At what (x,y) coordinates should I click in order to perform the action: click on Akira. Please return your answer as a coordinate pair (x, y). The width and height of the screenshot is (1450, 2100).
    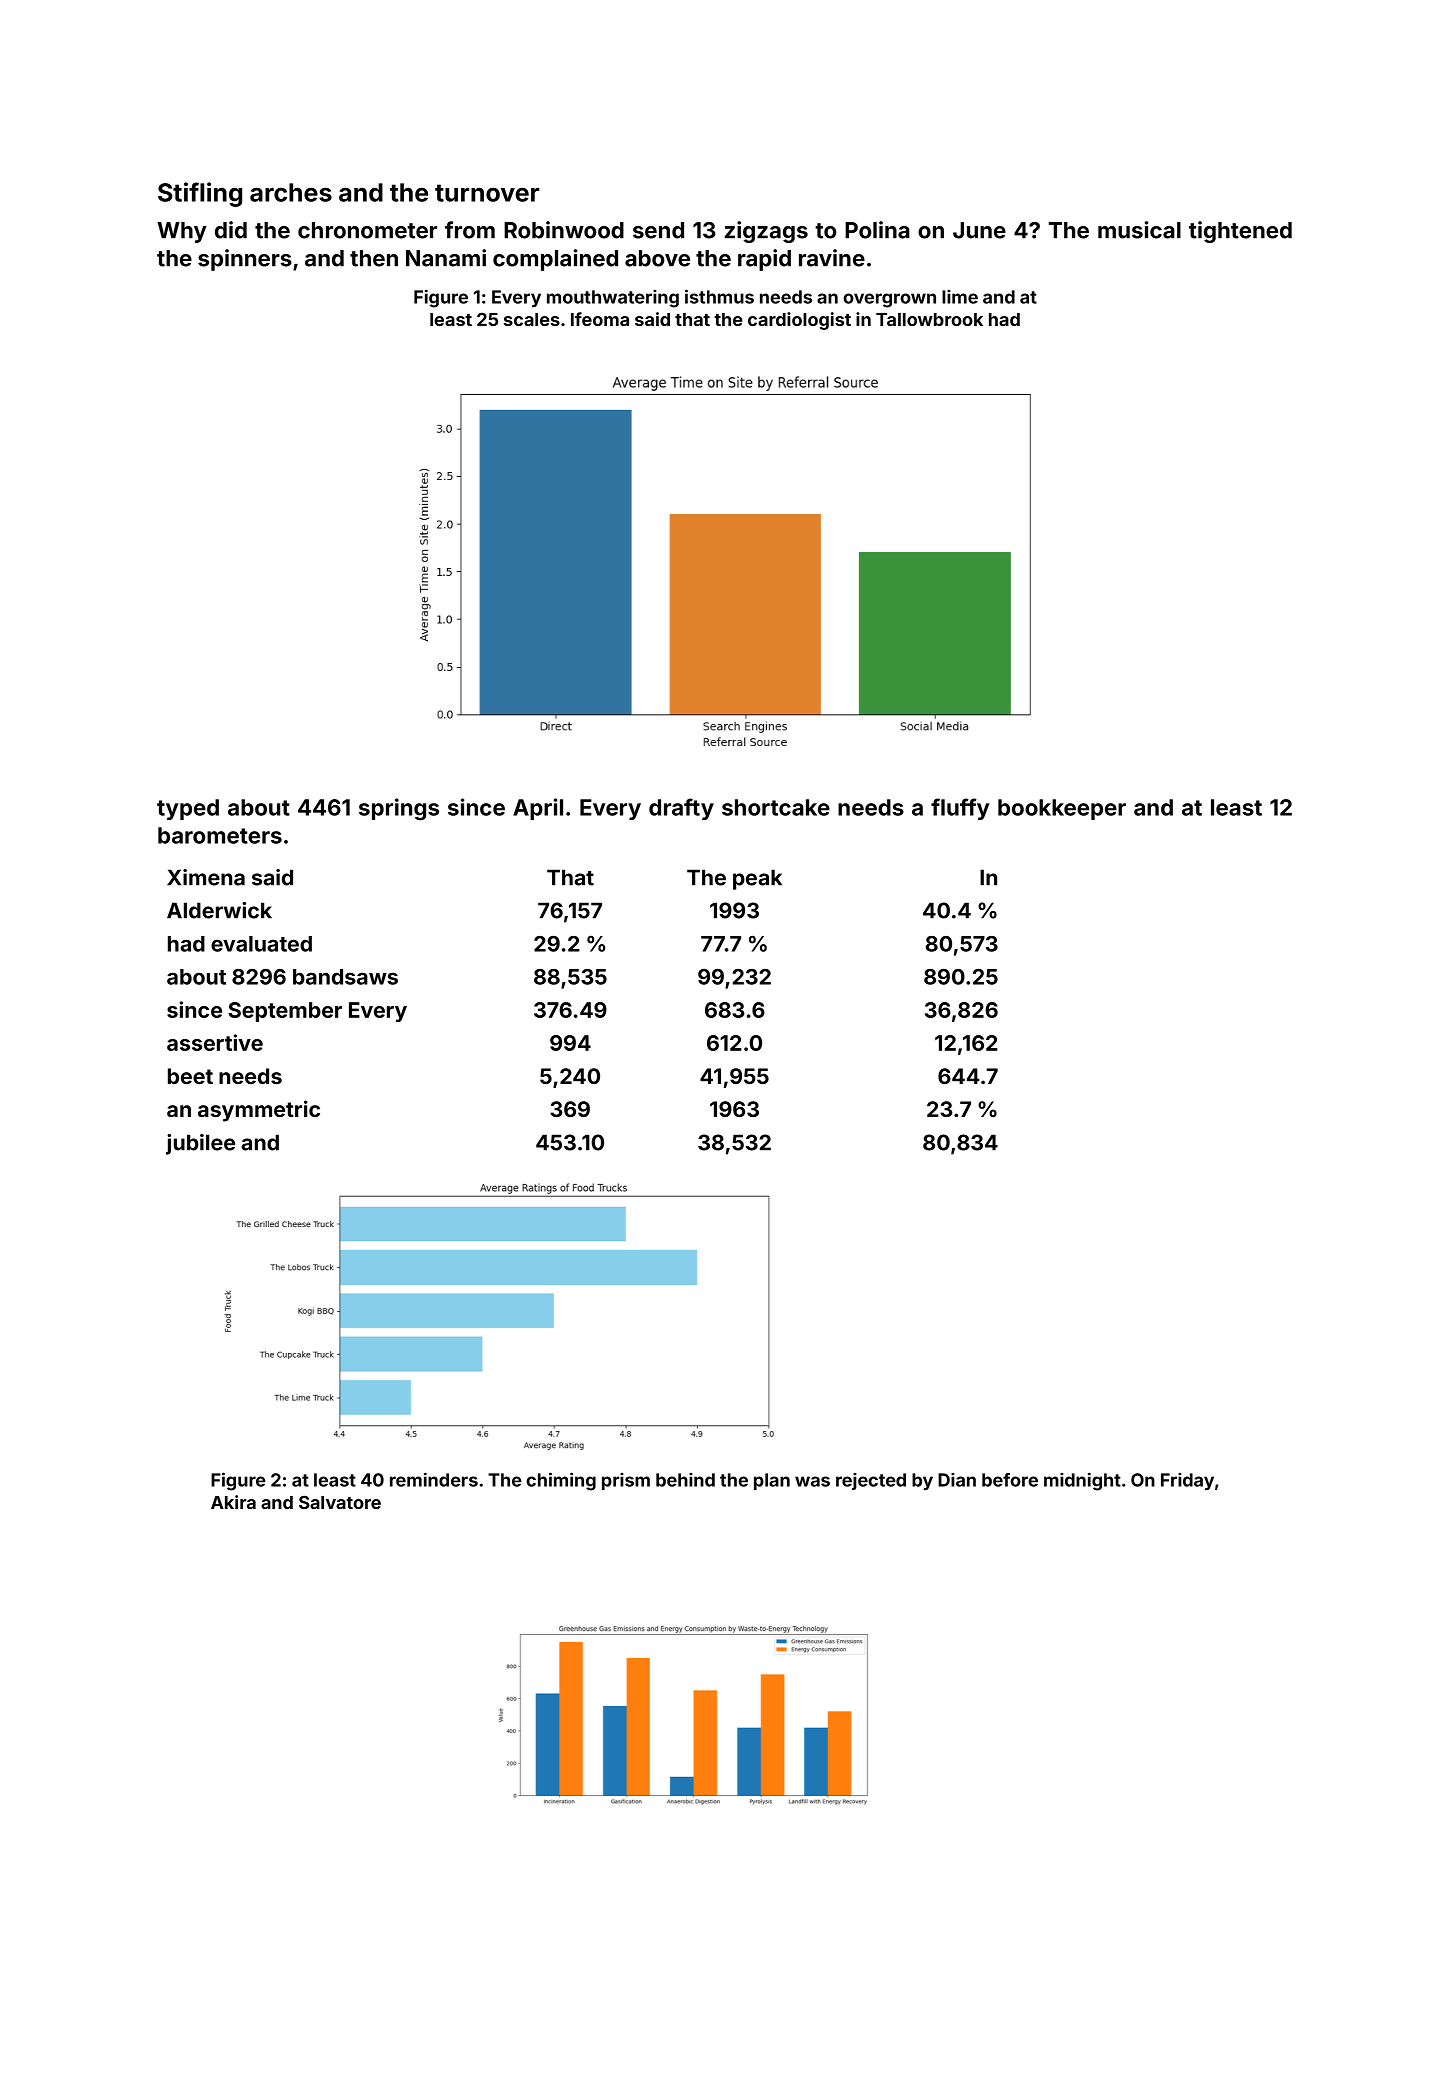
    Looking at the image, I should click on (233, 1502).
